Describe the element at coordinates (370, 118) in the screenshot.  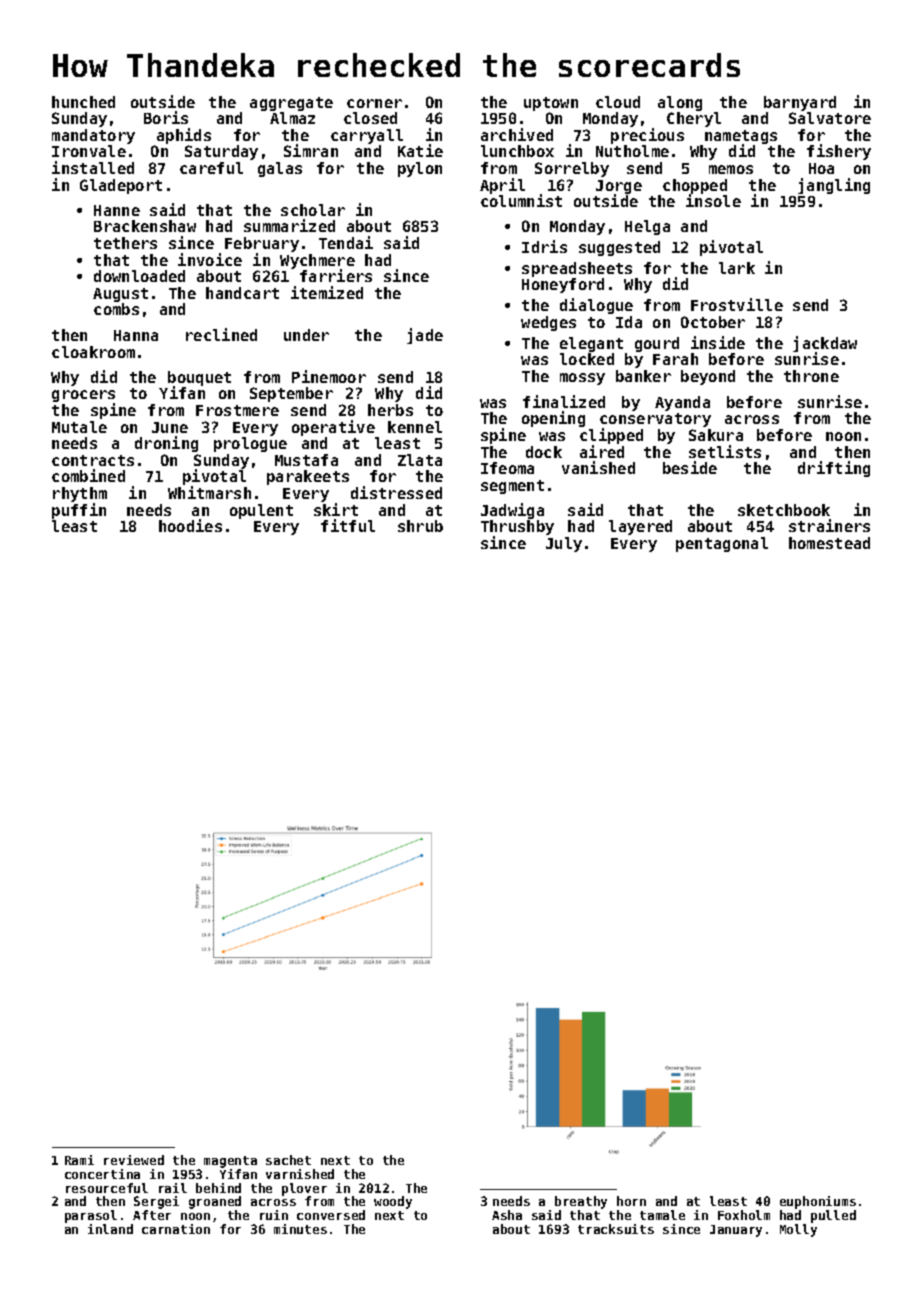
I see `closed` at that location.
